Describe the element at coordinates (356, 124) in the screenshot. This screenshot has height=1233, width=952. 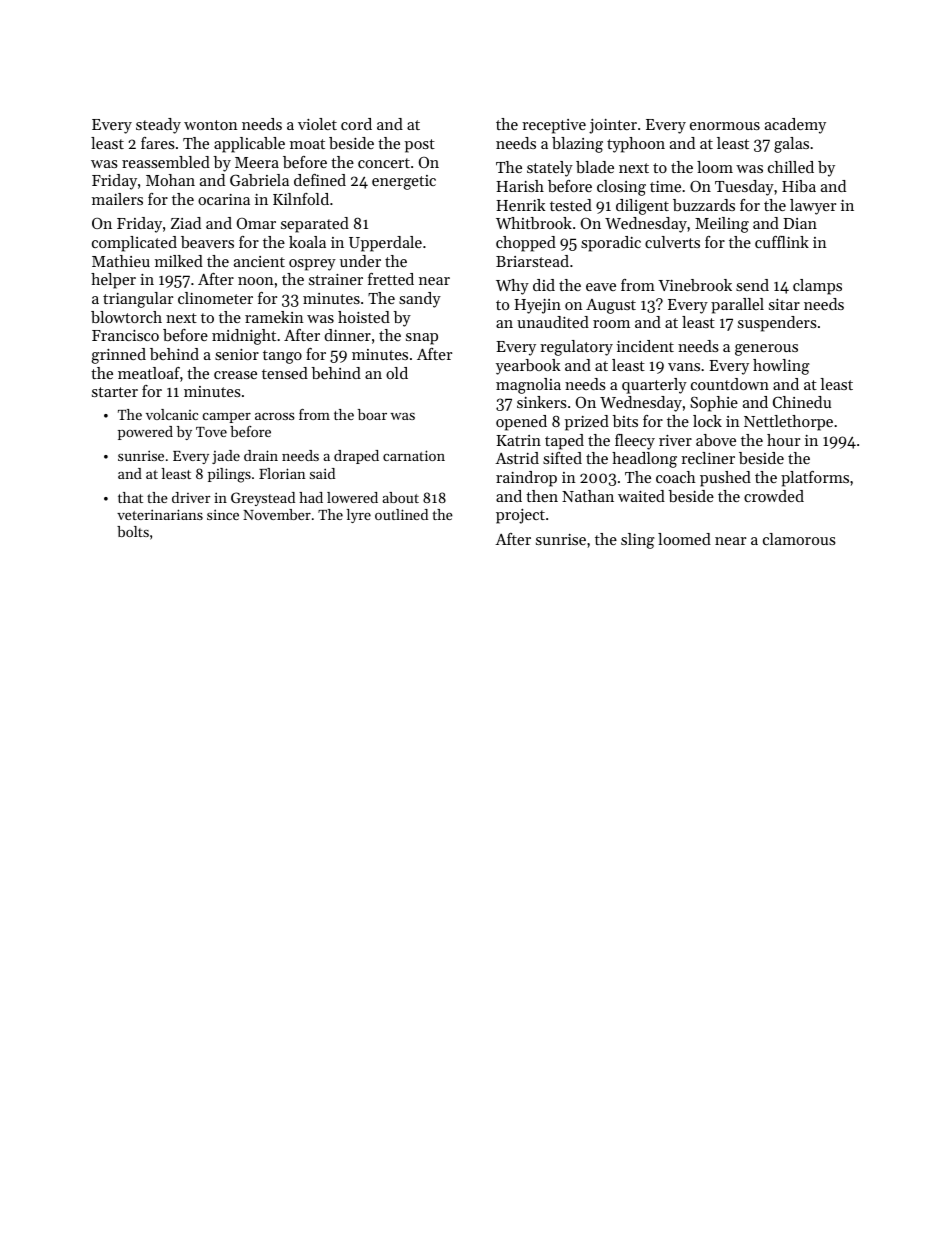
I see `cord` at that location.
